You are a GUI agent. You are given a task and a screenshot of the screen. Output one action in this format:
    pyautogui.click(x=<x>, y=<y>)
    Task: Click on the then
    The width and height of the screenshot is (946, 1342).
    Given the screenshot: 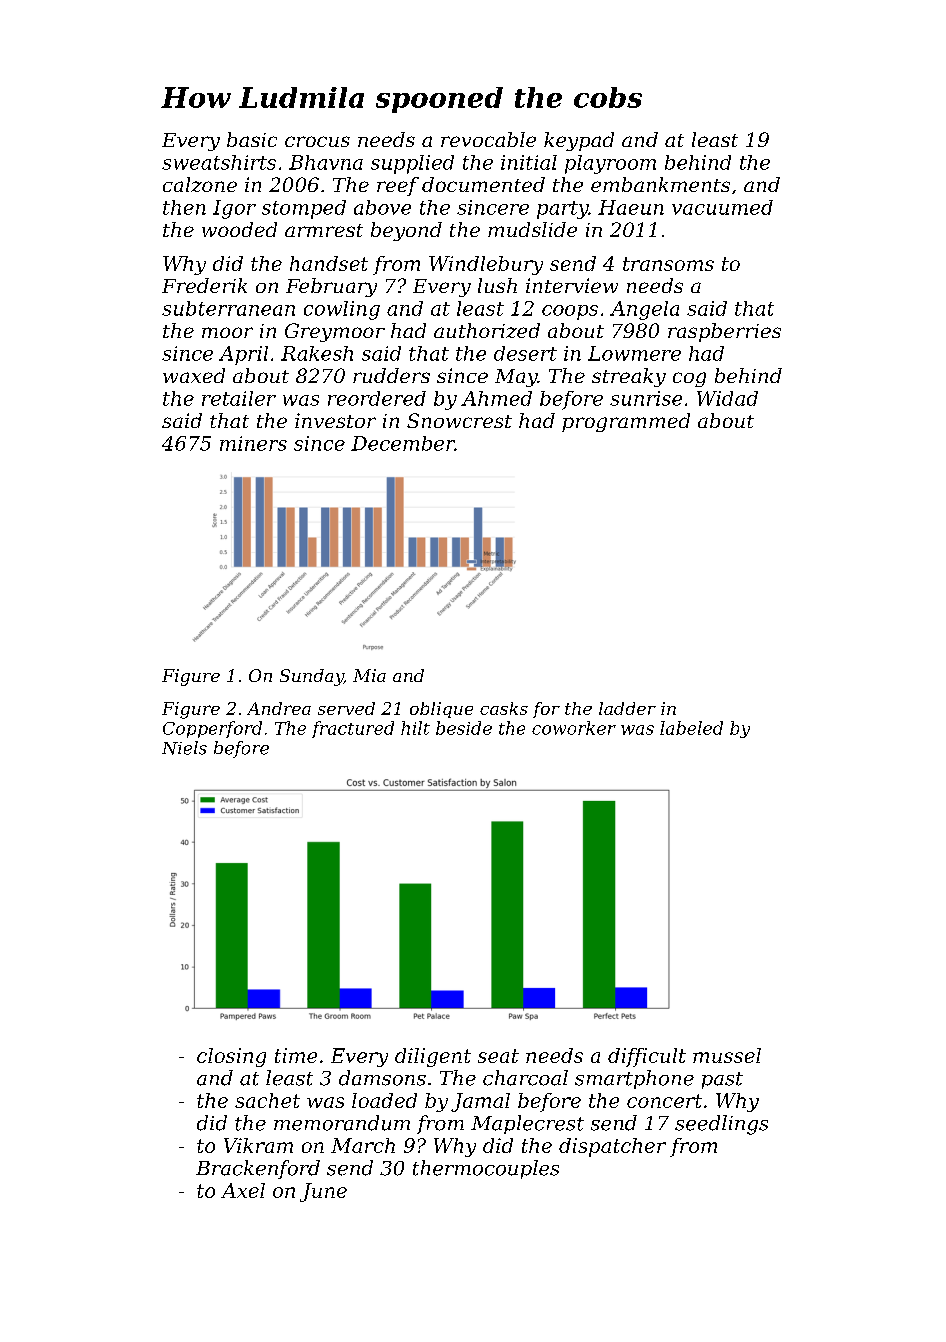 What is the action you would take?
    pyautogui.click(x=184, y=207)
